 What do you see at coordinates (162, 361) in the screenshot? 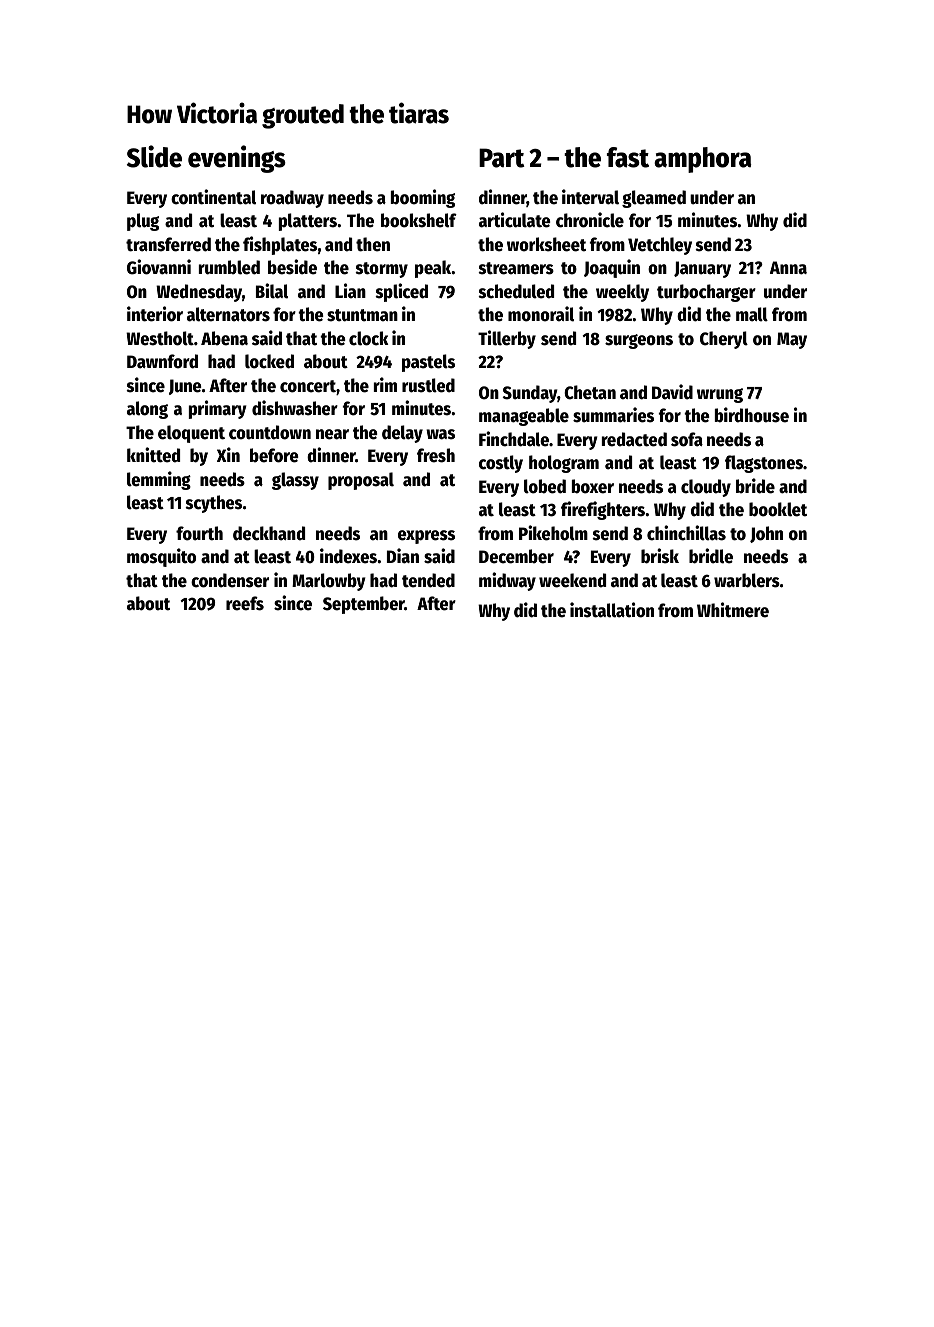
I see `Dawnford` at bounding box center [162, 361].
